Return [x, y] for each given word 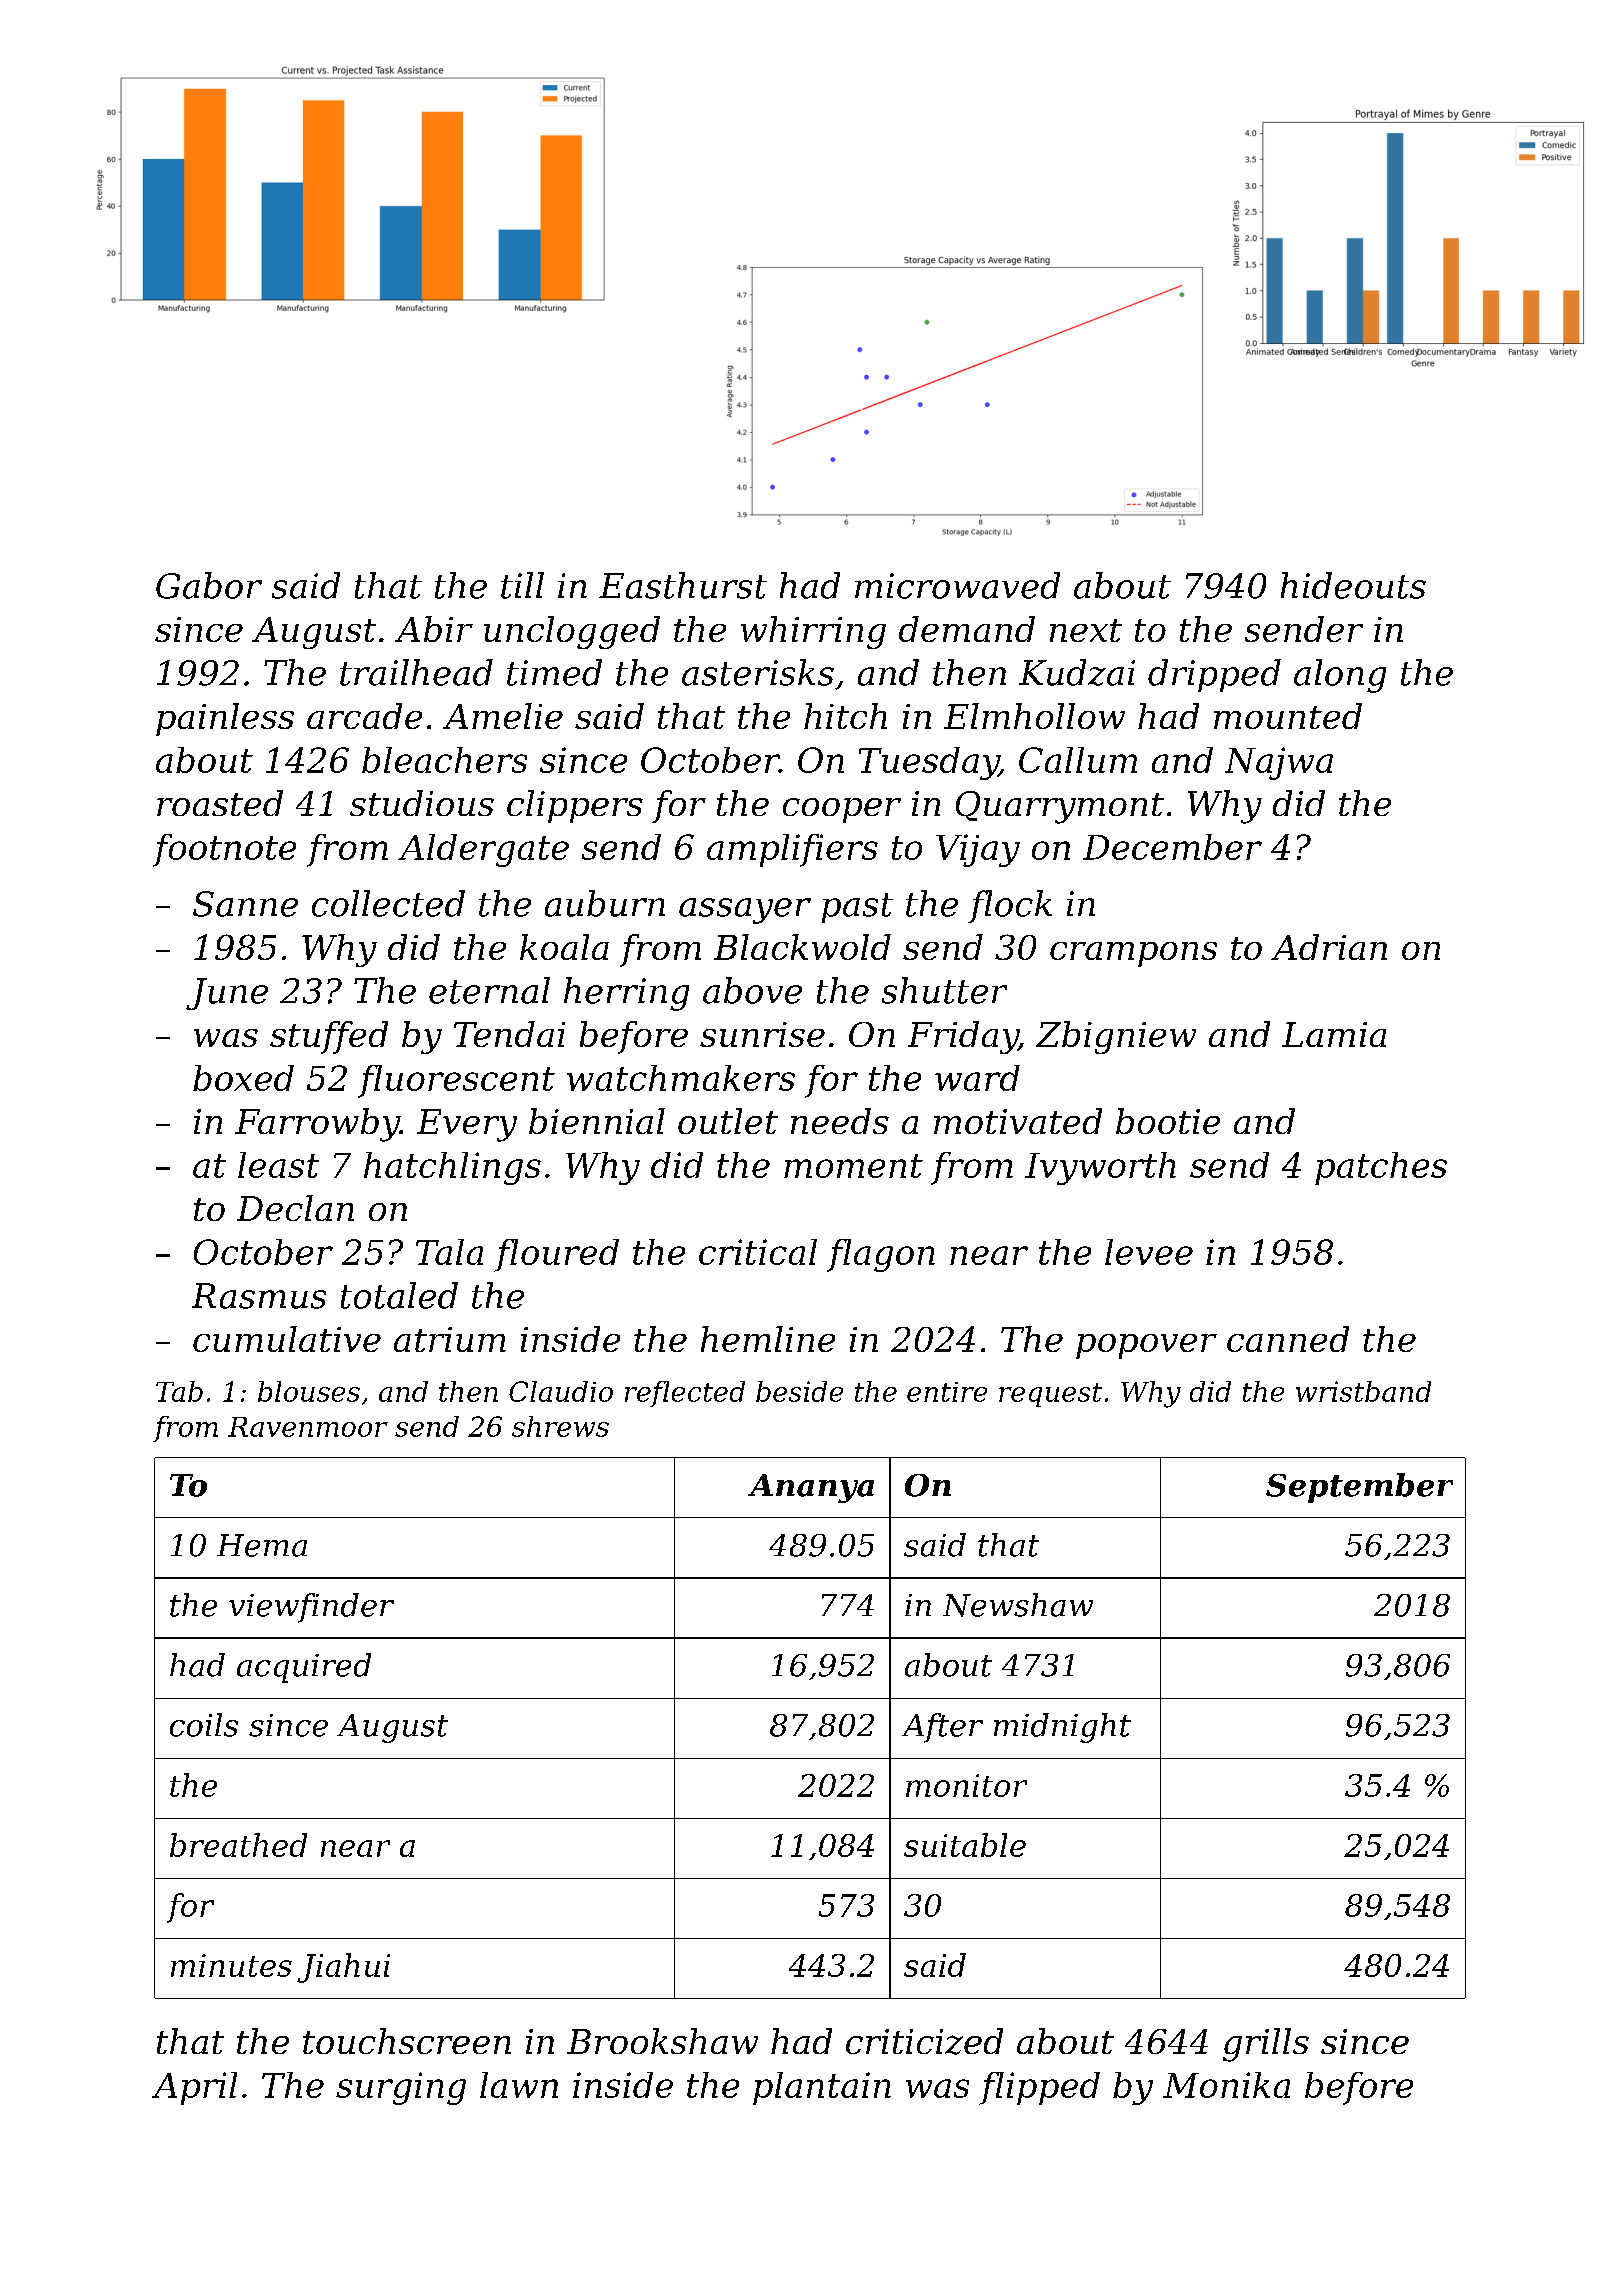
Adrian [1329, 947]
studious [422, 803]
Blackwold [802, 947]
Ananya [811, 1488]
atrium [450, 1339]
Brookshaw [662, 2041]
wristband [1363, 1391]
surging [401, 2088]
